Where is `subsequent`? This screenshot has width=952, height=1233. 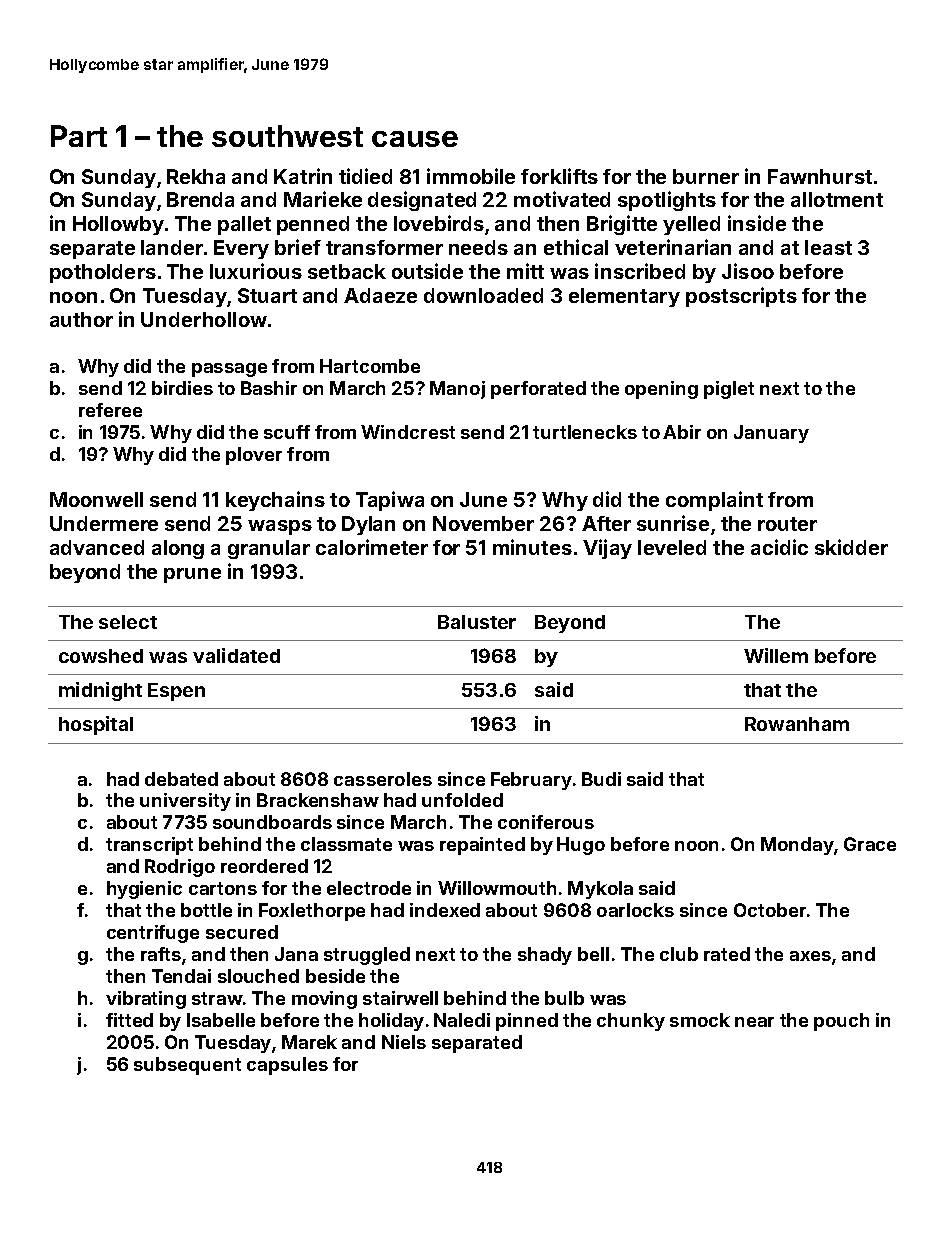 subsequent is located at coordinates (187, 1066).
